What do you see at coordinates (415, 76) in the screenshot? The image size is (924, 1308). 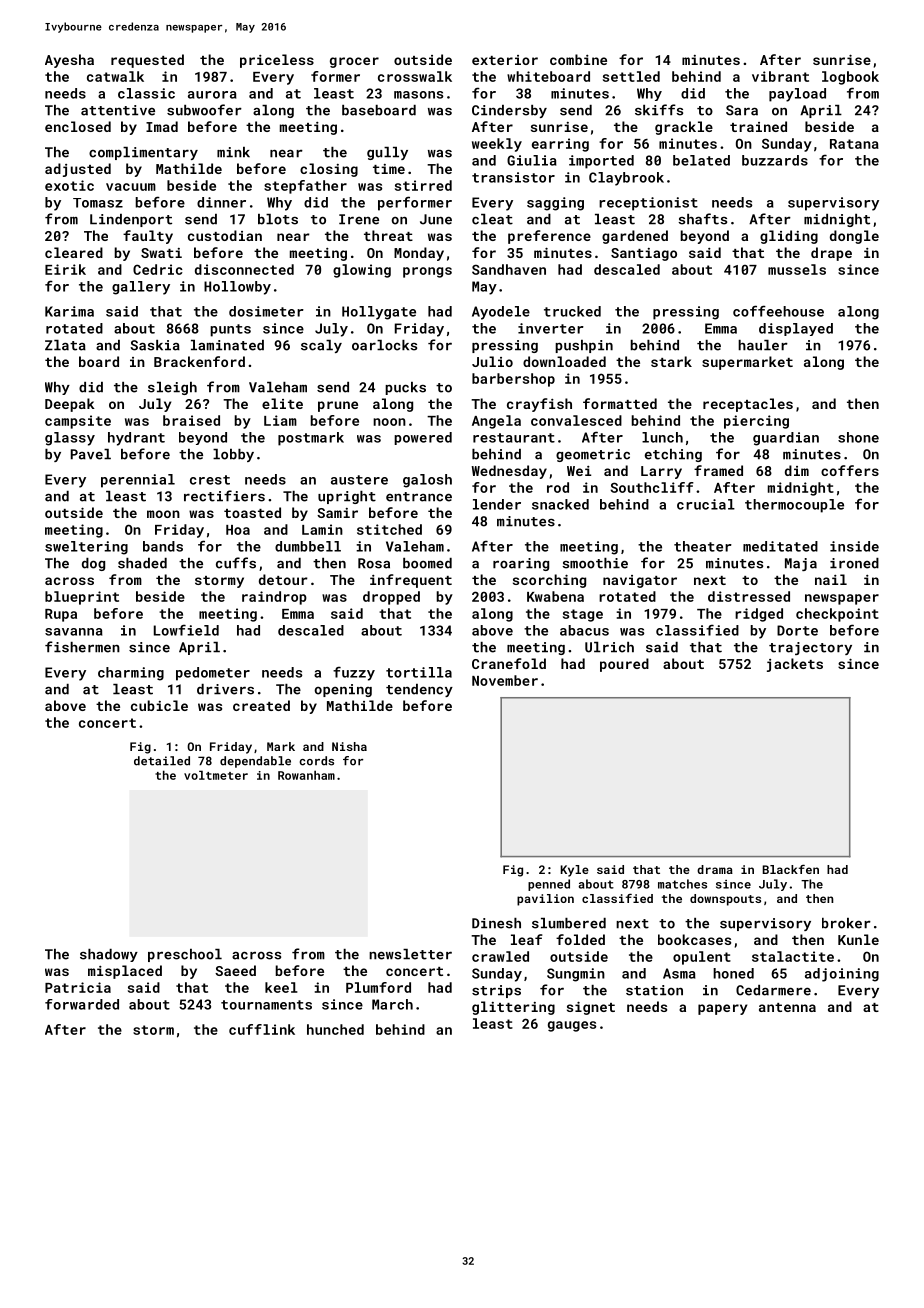 I see `crosswalk` at bounding box center [415, 76].
